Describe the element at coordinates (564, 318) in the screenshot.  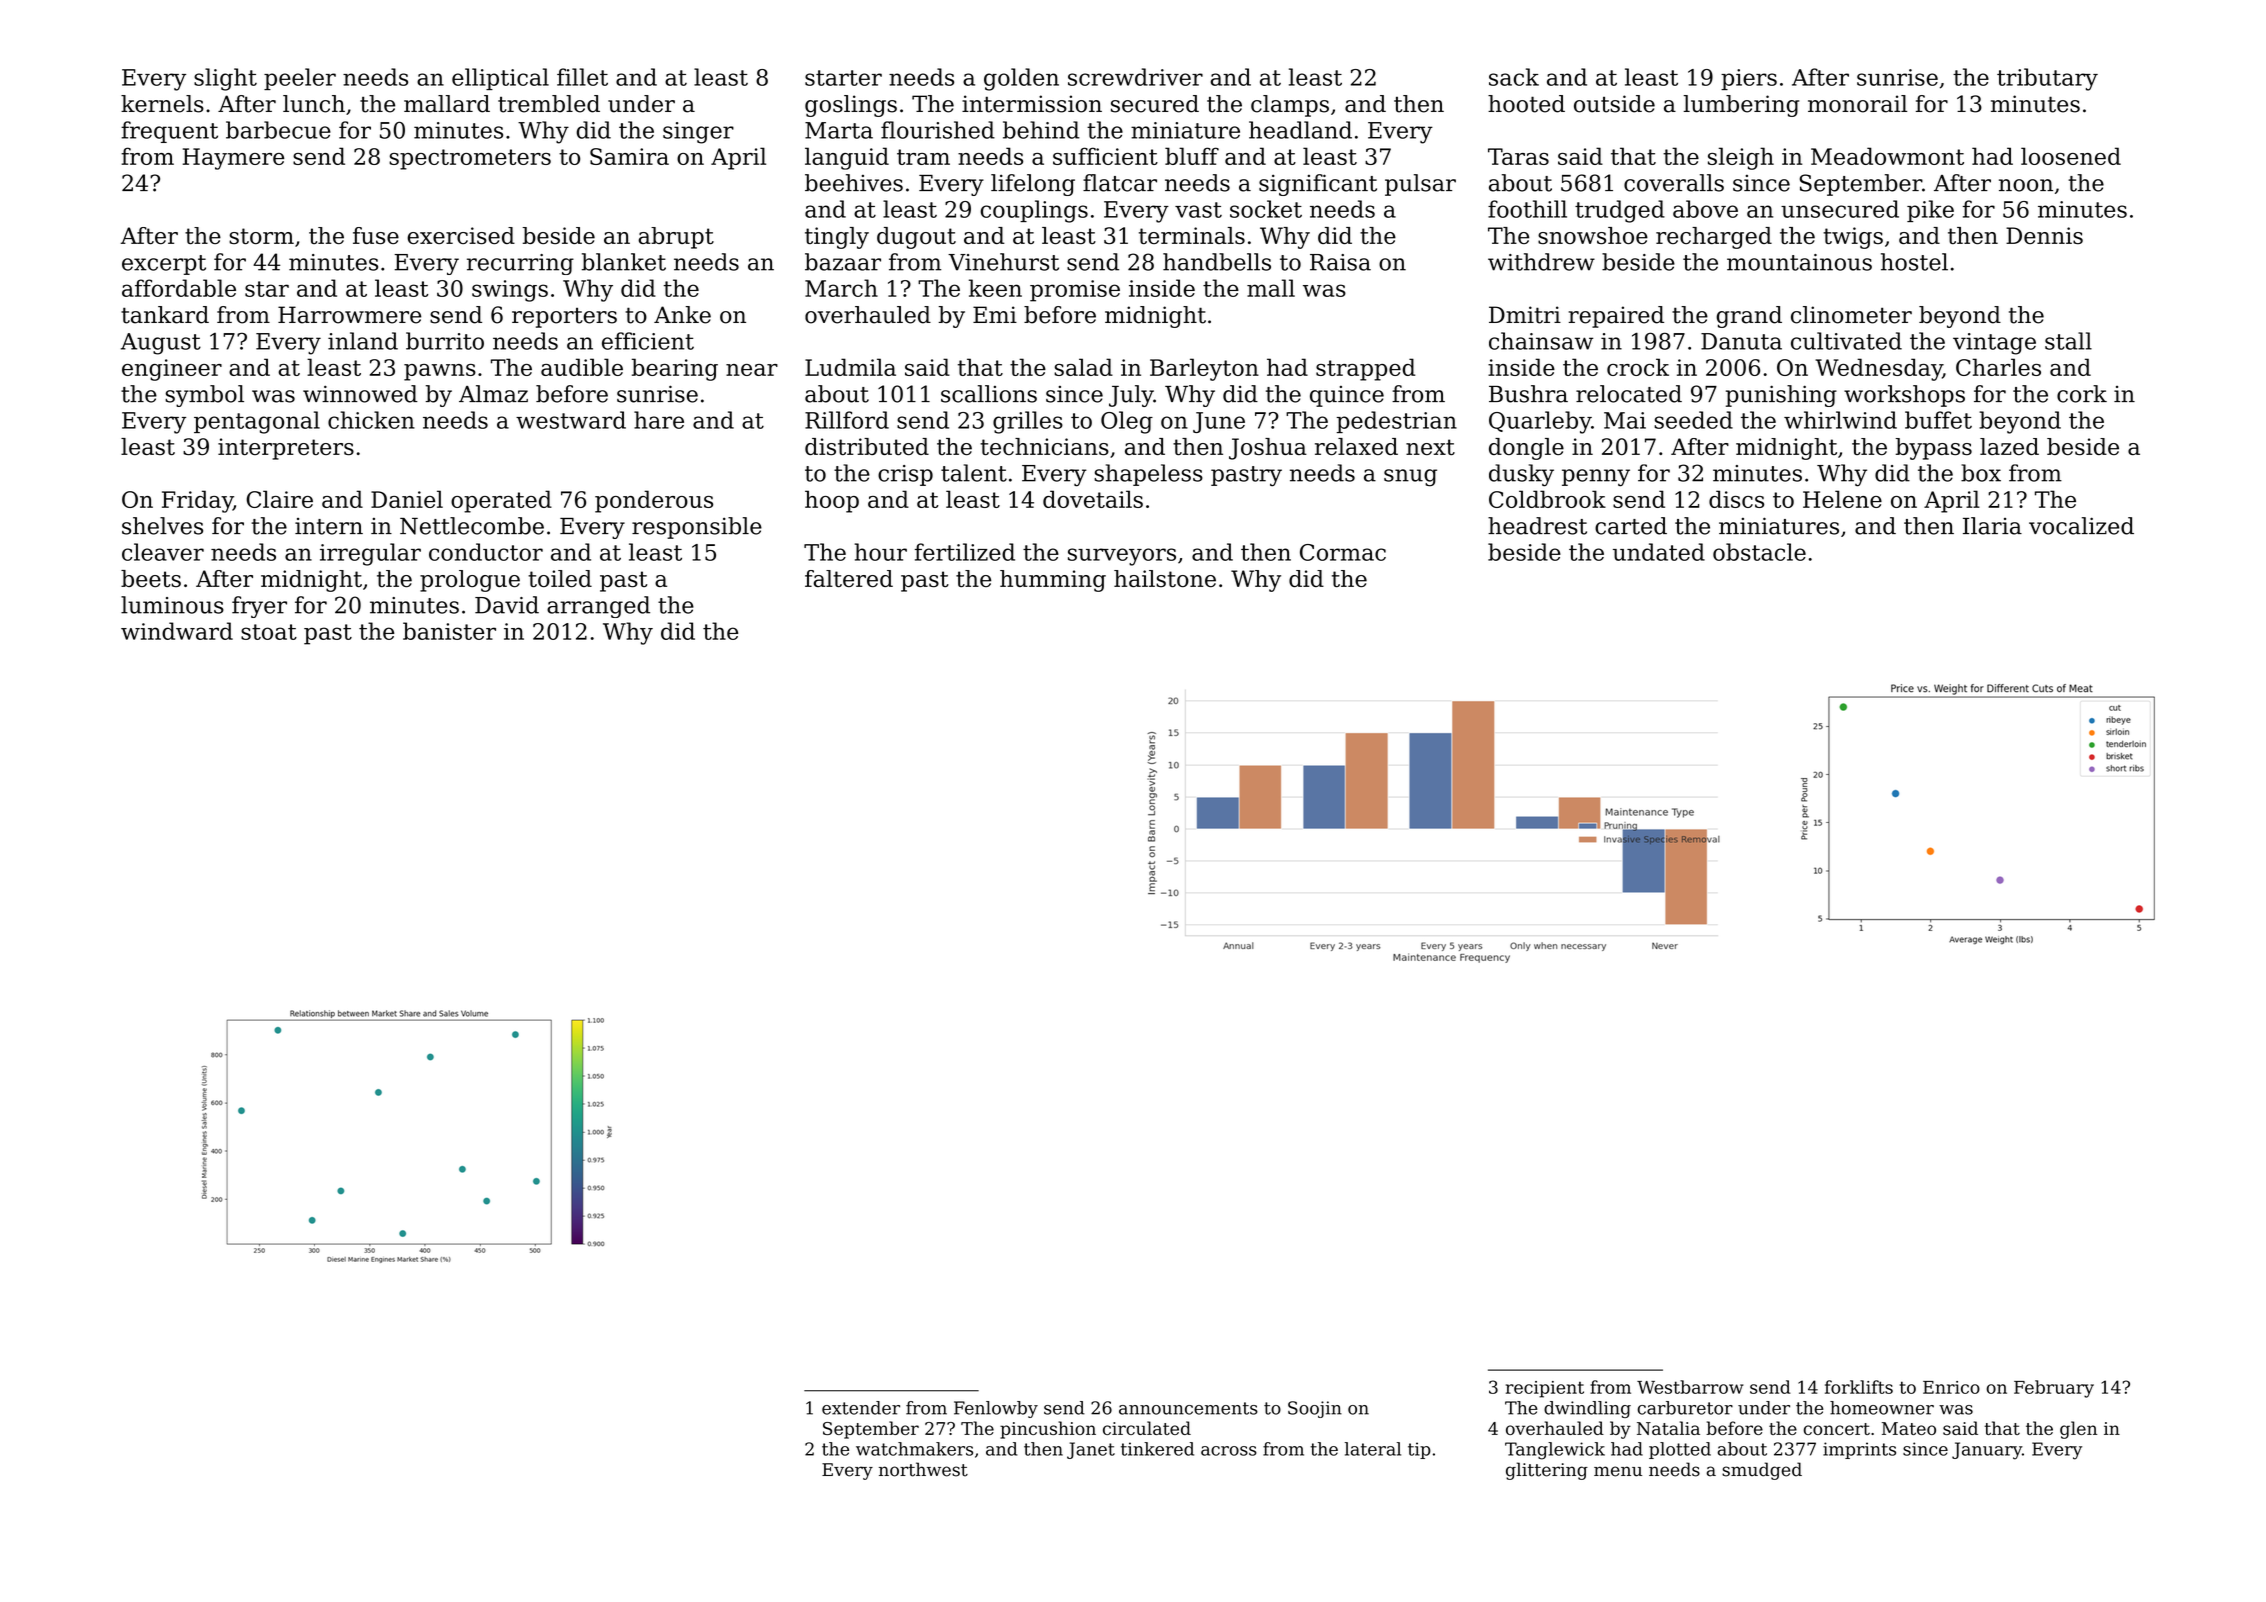
I see `reporters` at that location.
